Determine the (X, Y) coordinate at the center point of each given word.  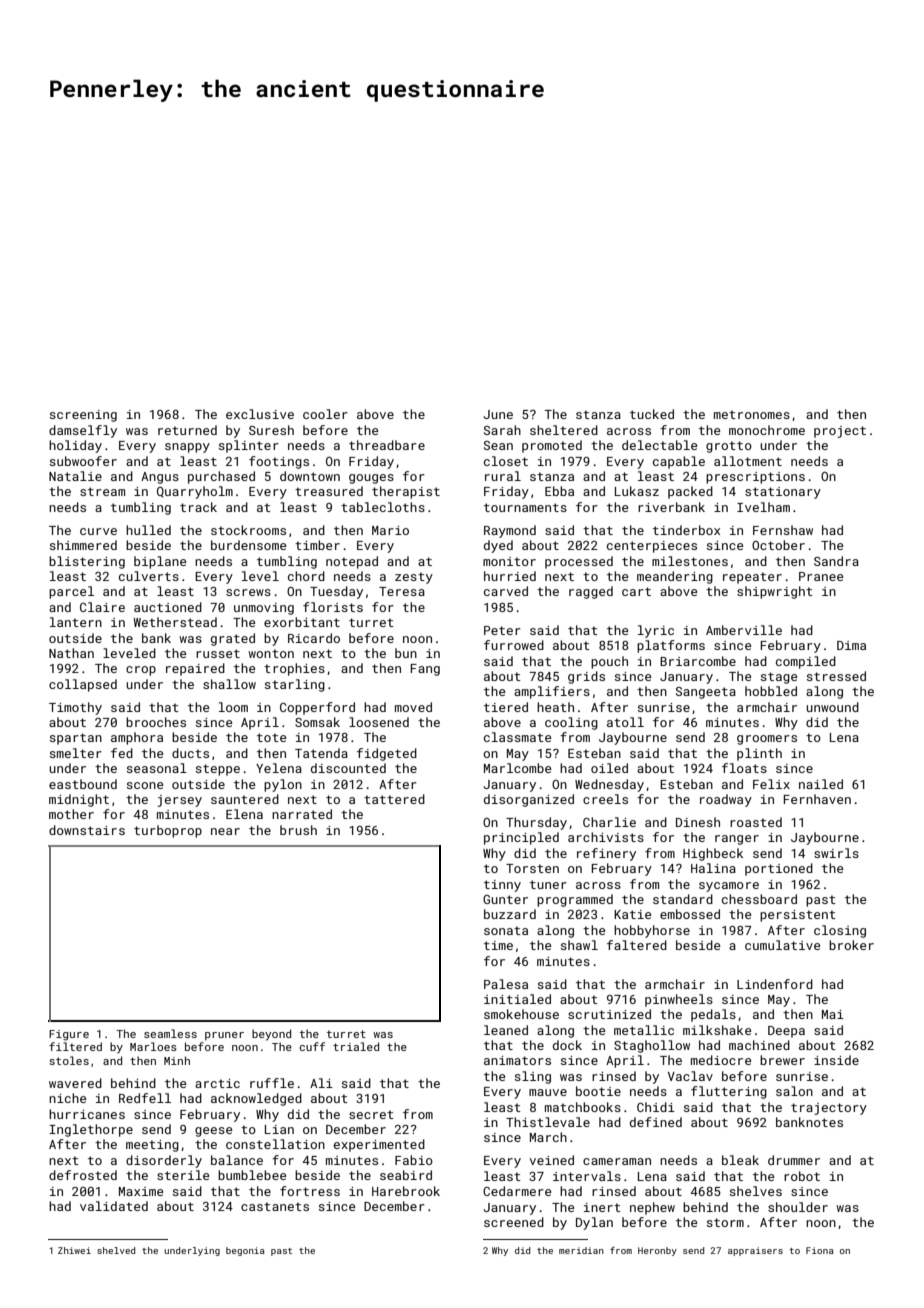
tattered (394, 799)
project (840, 432)
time (498, 945)
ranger (737, 840)
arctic (217, 1083)
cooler (325, 414)
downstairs (87, 830)
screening (83, 416)
